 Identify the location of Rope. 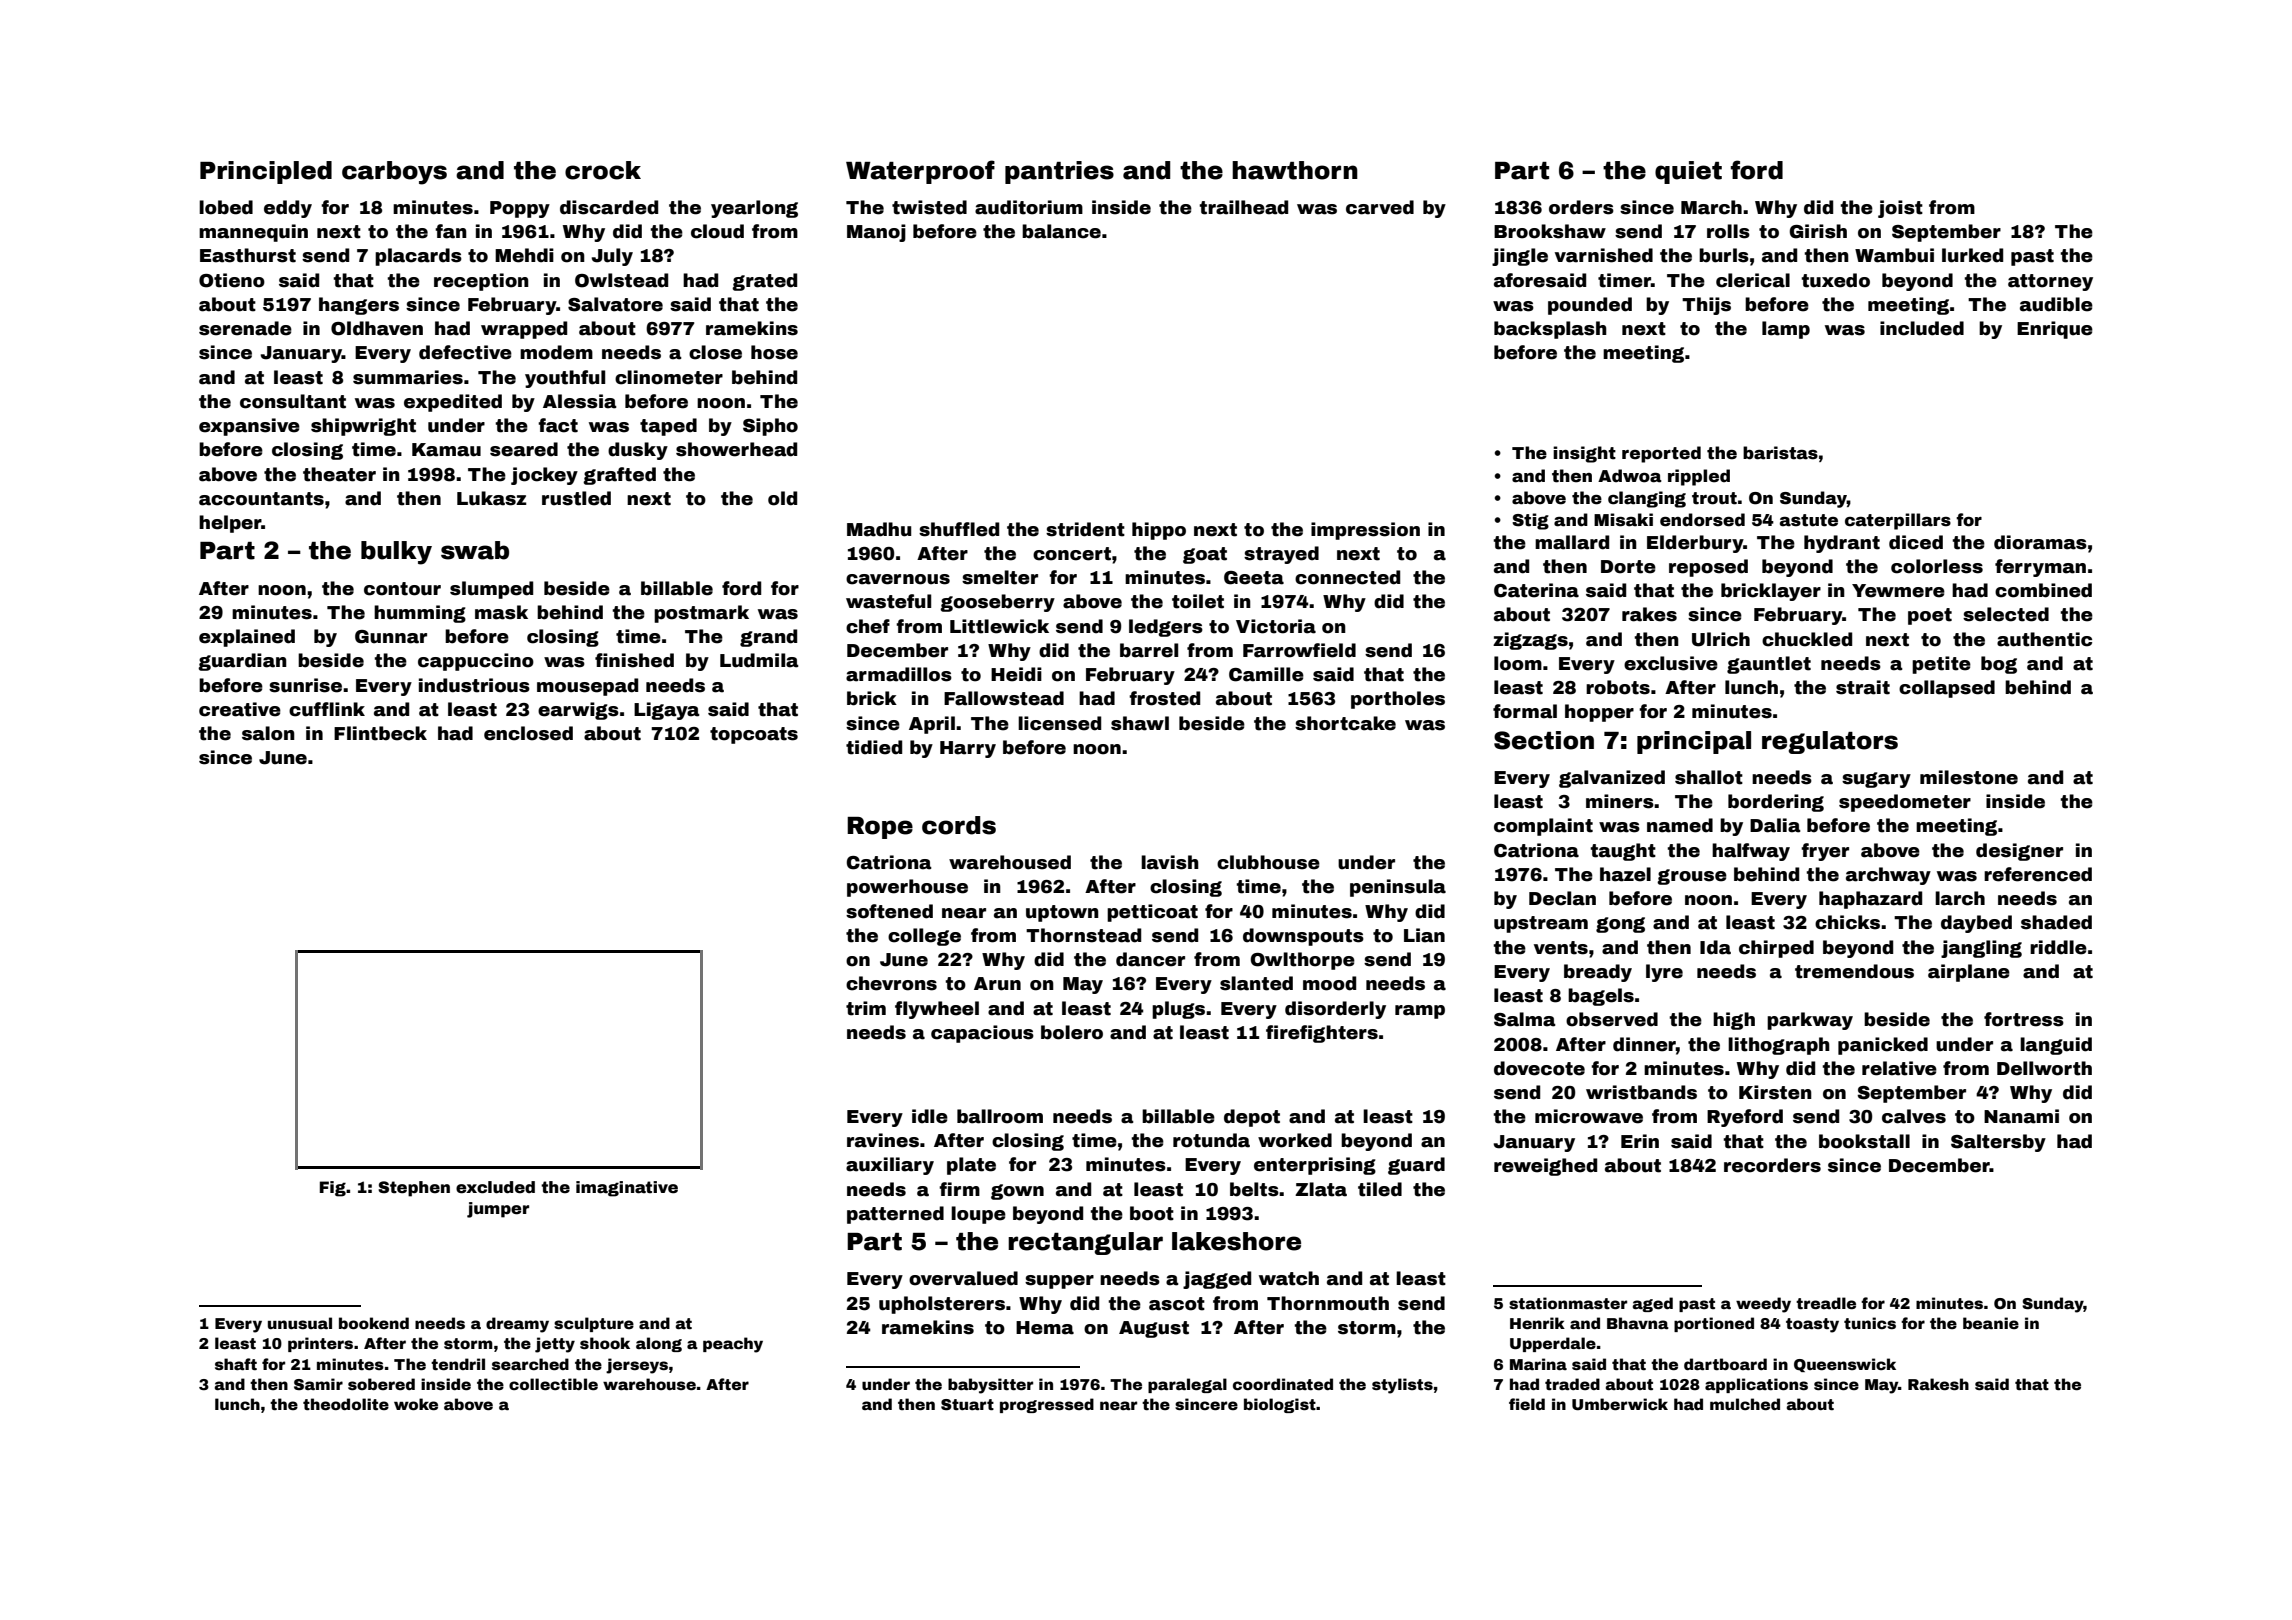
(880, 828).
